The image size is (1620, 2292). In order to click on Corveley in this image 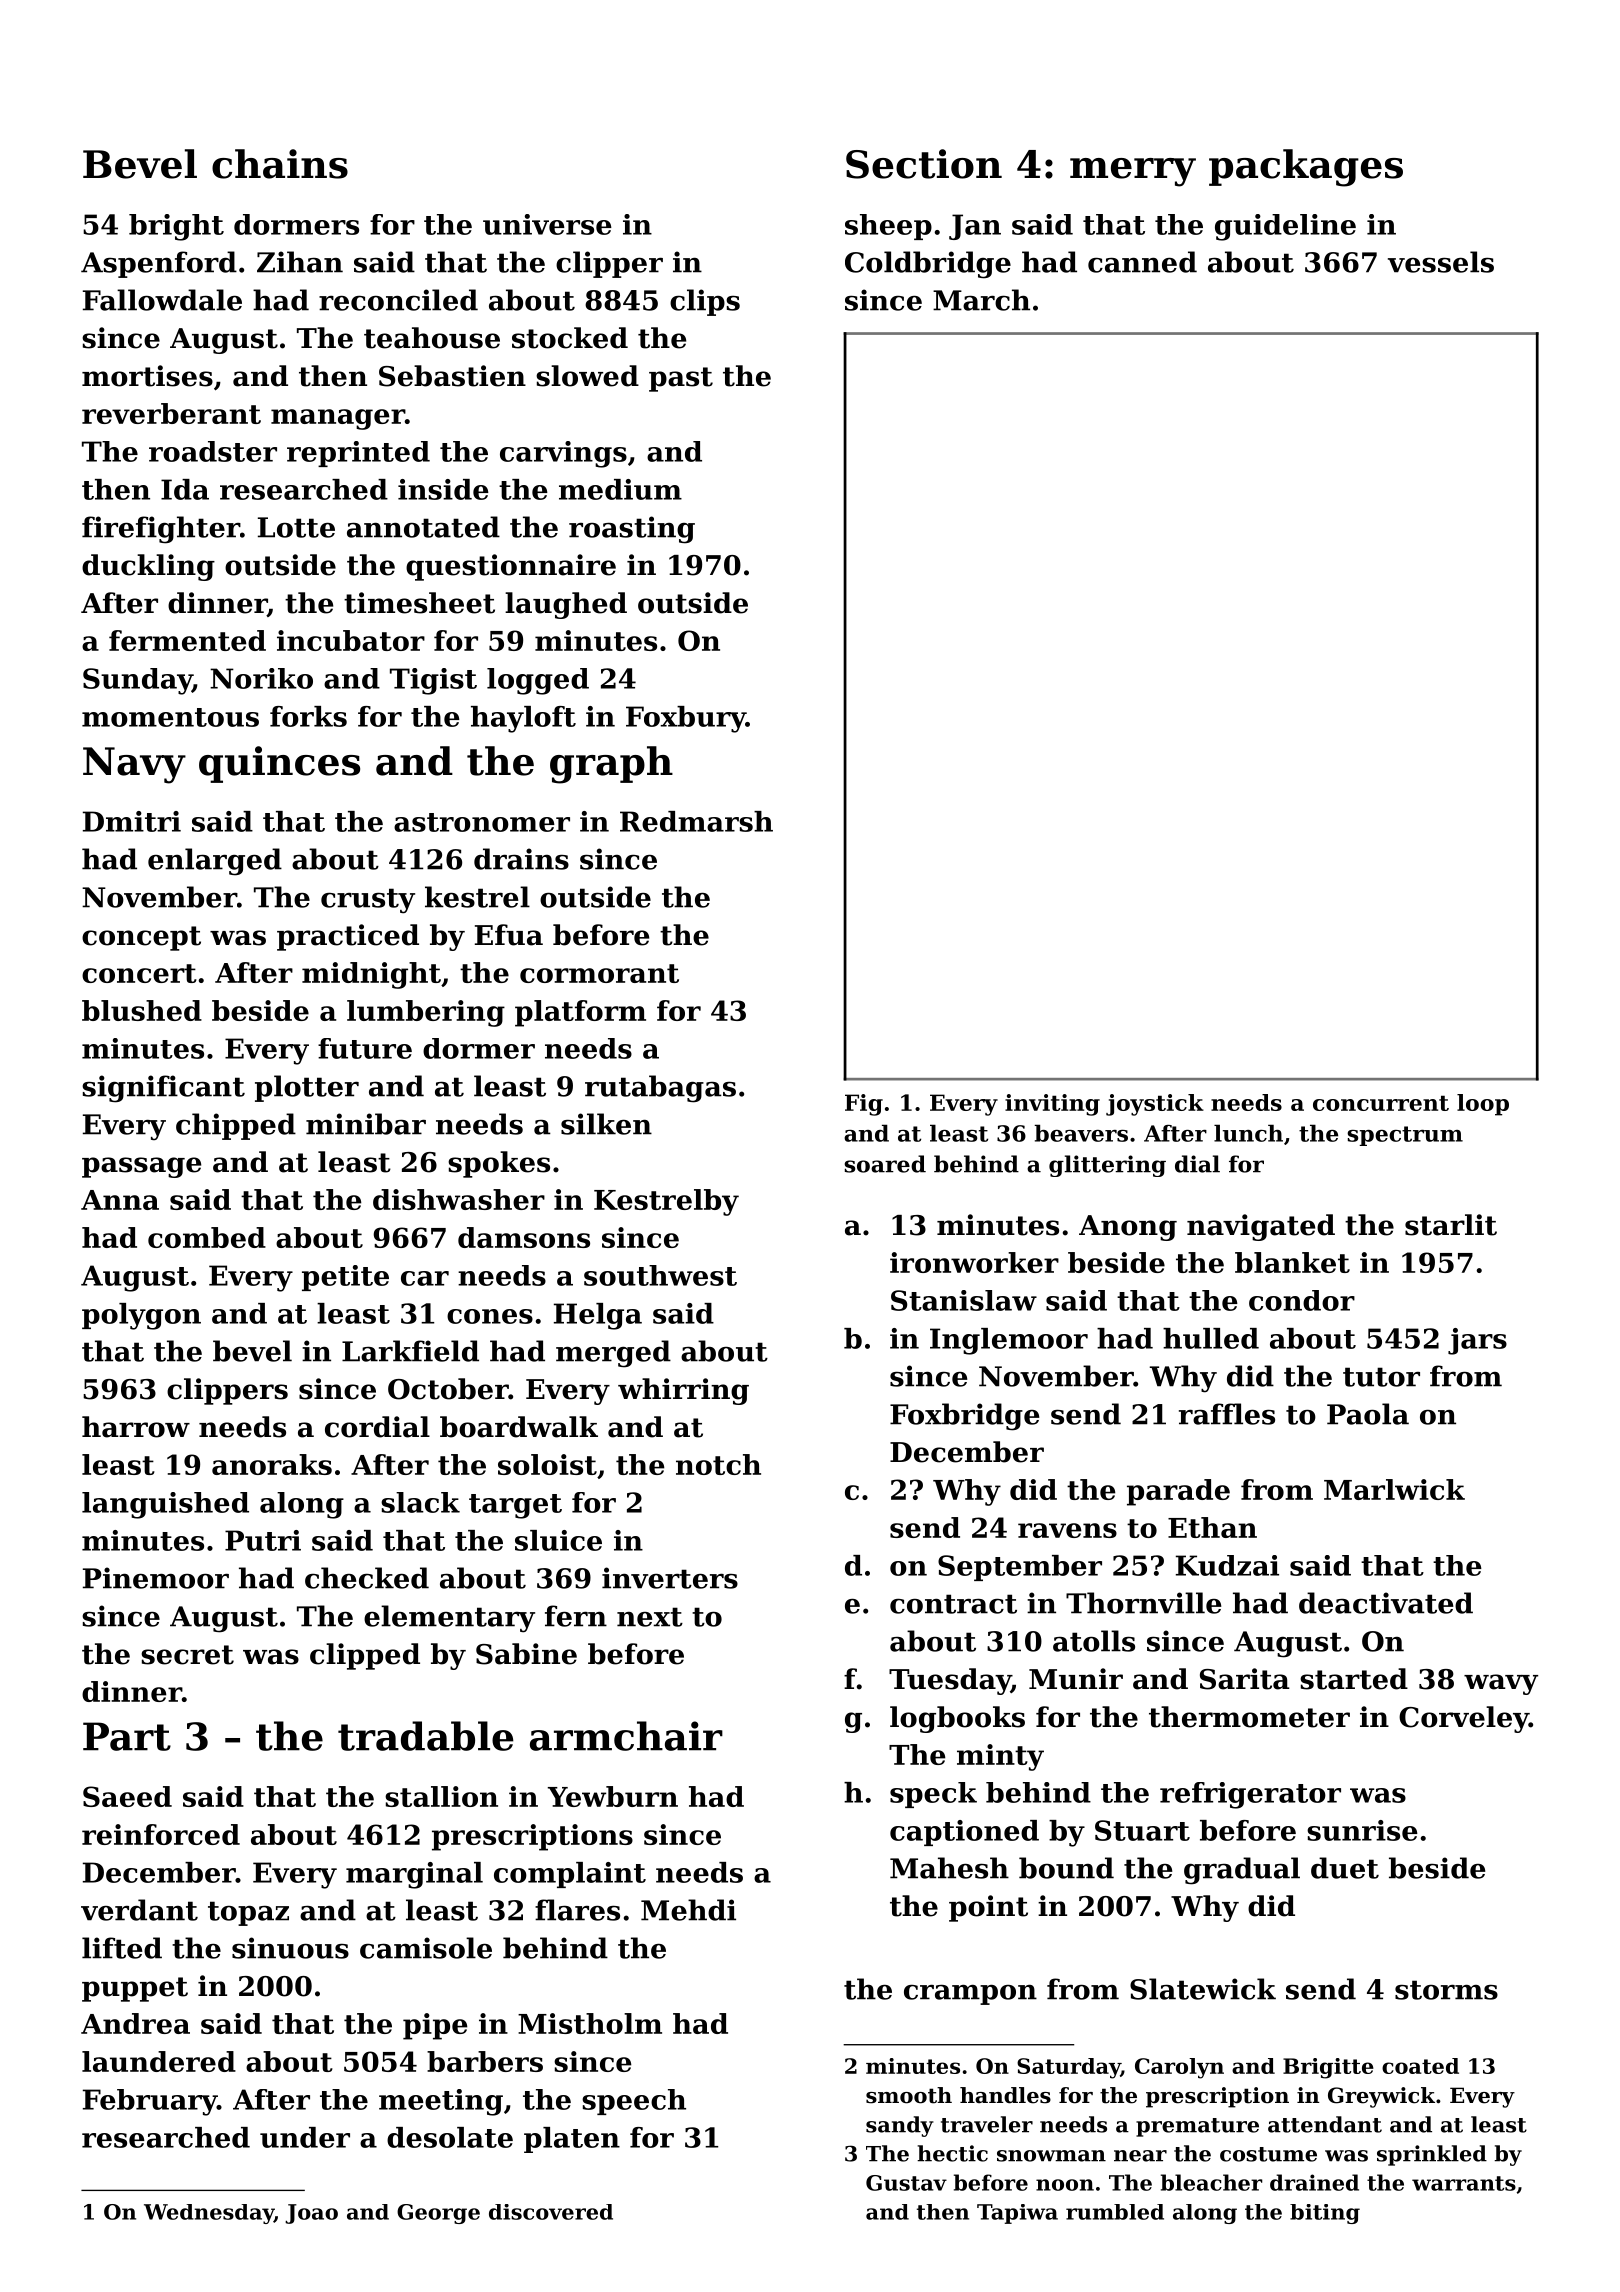, I will do `click(1464, 1719)`.
